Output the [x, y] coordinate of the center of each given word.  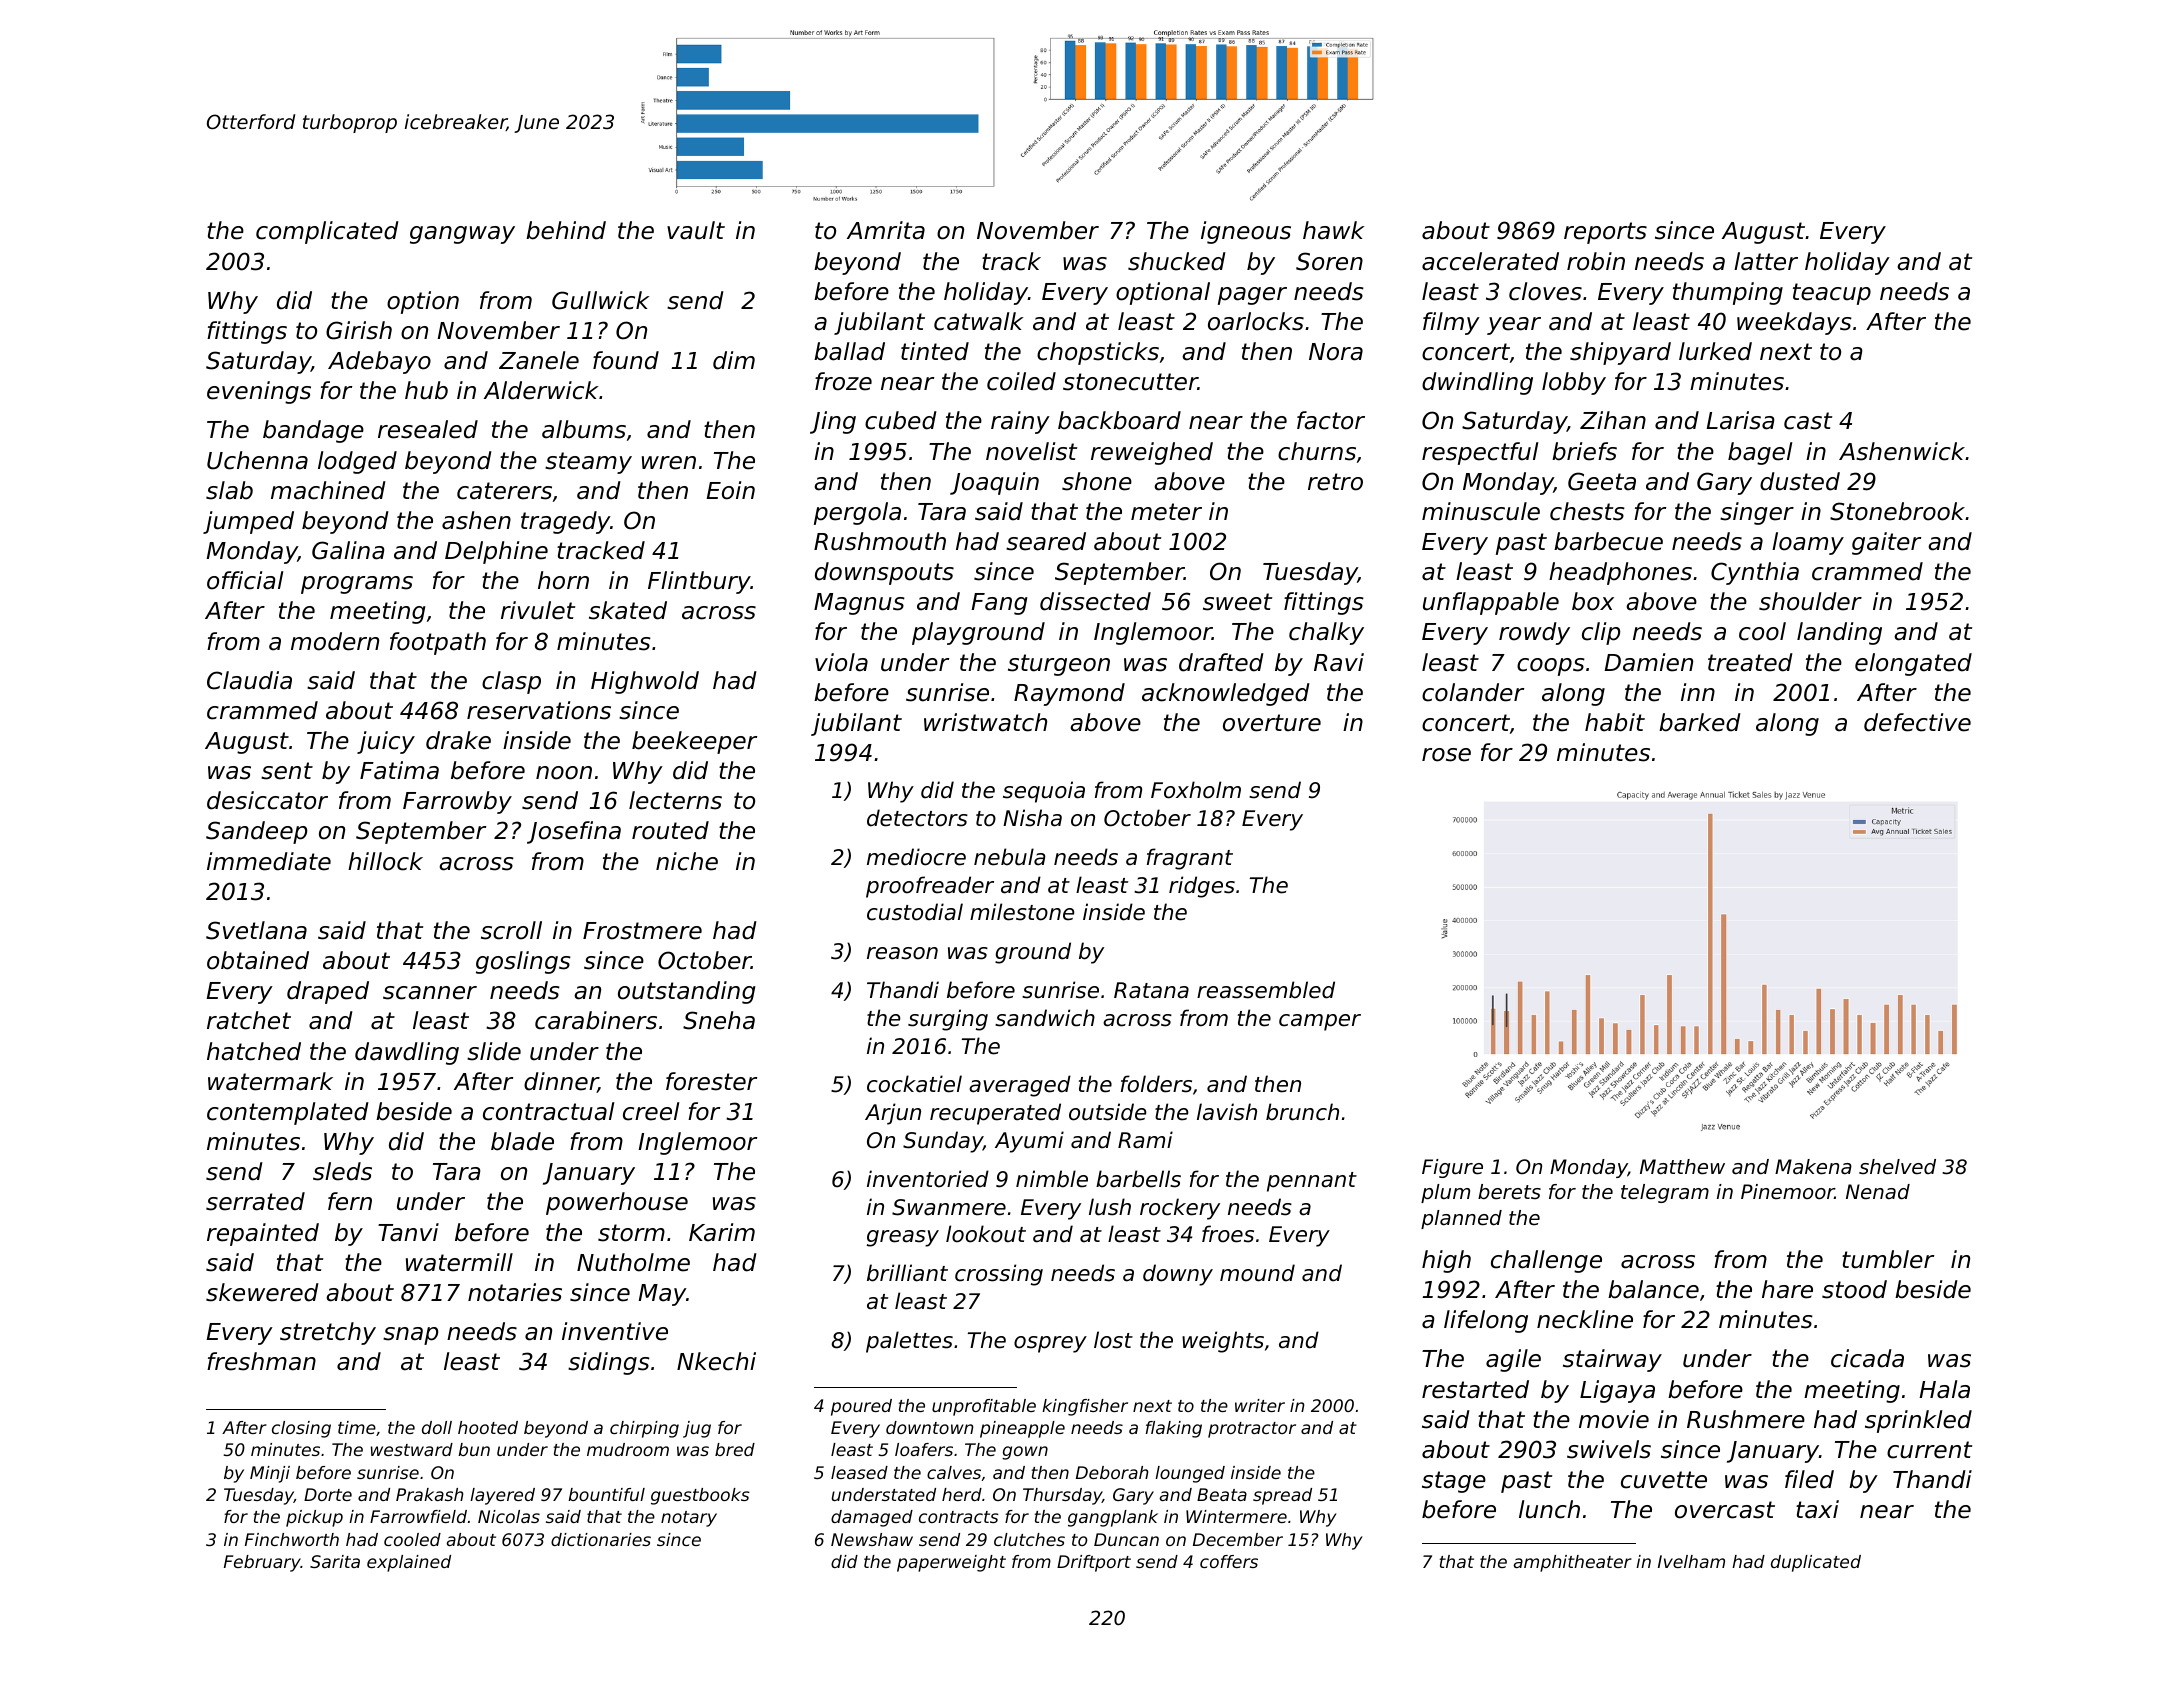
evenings [259, 392]
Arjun [893, 1114]
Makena [1813, 1167]
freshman [261, 1361]
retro [1335, 482]
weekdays [1794, 323]
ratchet [249, 1020]
